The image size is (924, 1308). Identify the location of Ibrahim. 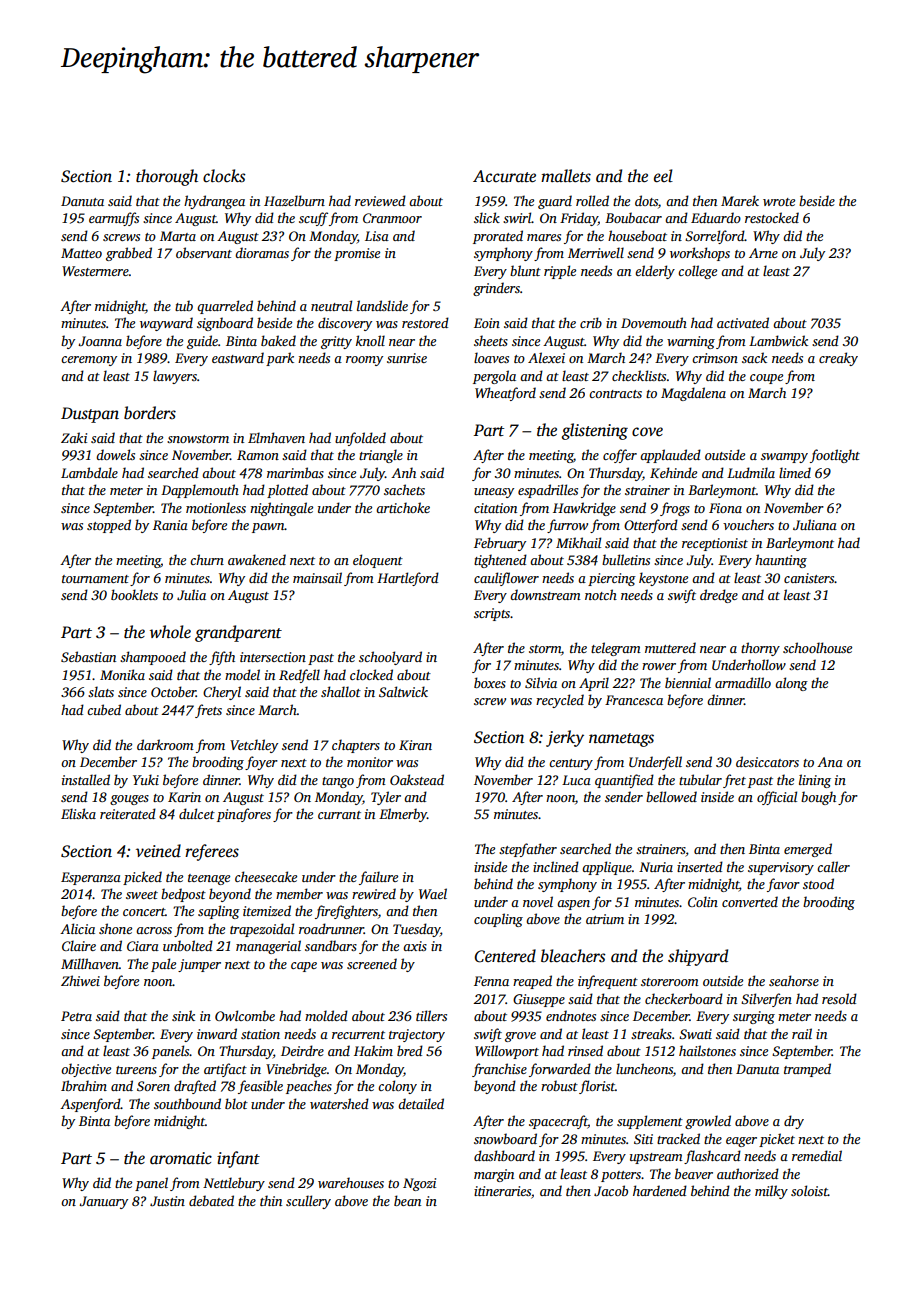
(84, 1085).
